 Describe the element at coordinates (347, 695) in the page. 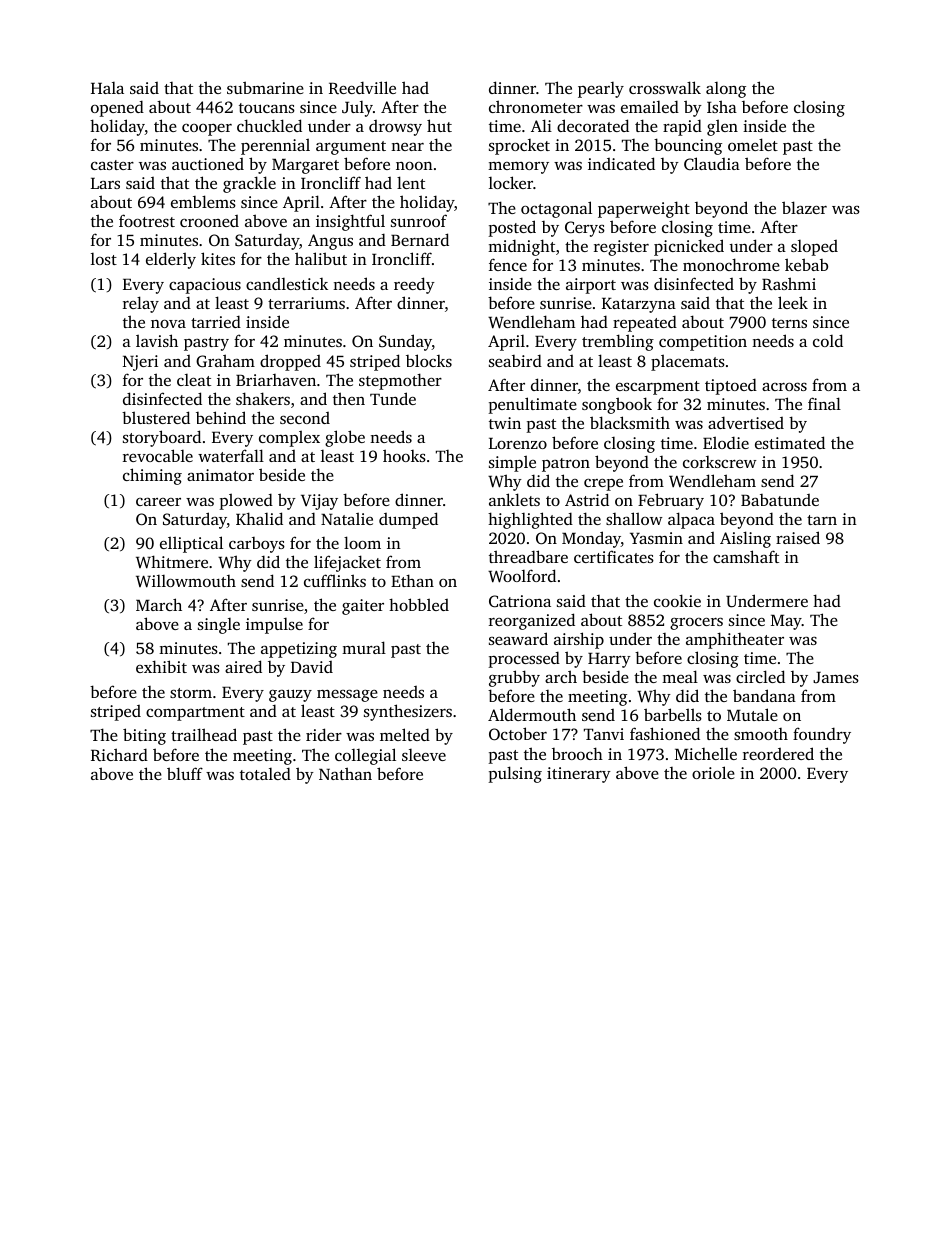

I see `message` at that location.
